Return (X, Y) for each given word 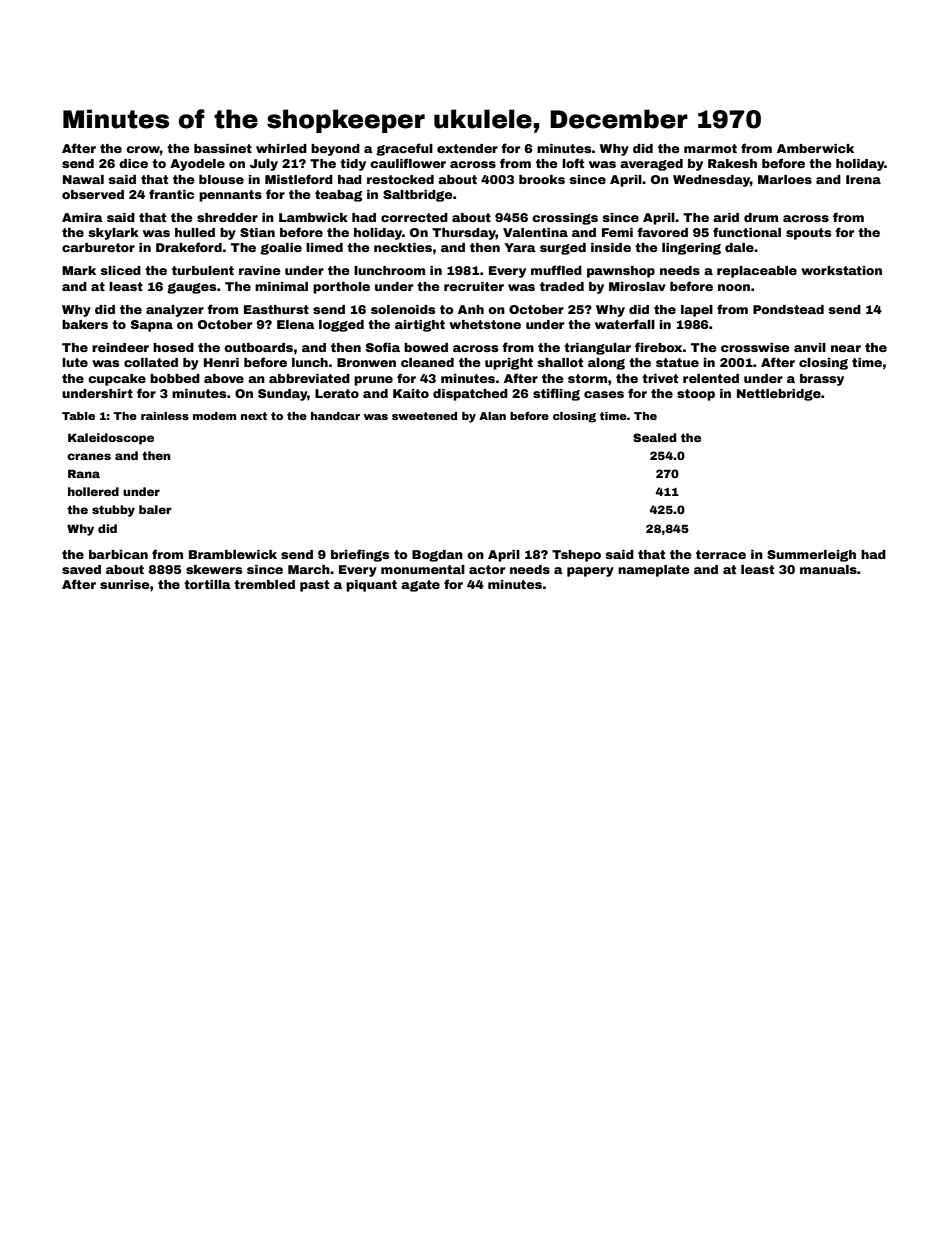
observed (93, 194)
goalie (281, 249)
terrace (721, 554)
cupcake (117, 380)
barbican (118, 554)
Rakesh (732, 163)
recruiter (474, 286)
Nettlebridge (779, 395)
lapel (697, 311)
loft (573, 163)
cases (604, 394)
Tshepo (576, 556)
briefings (360, 555)
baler (155, 509)
